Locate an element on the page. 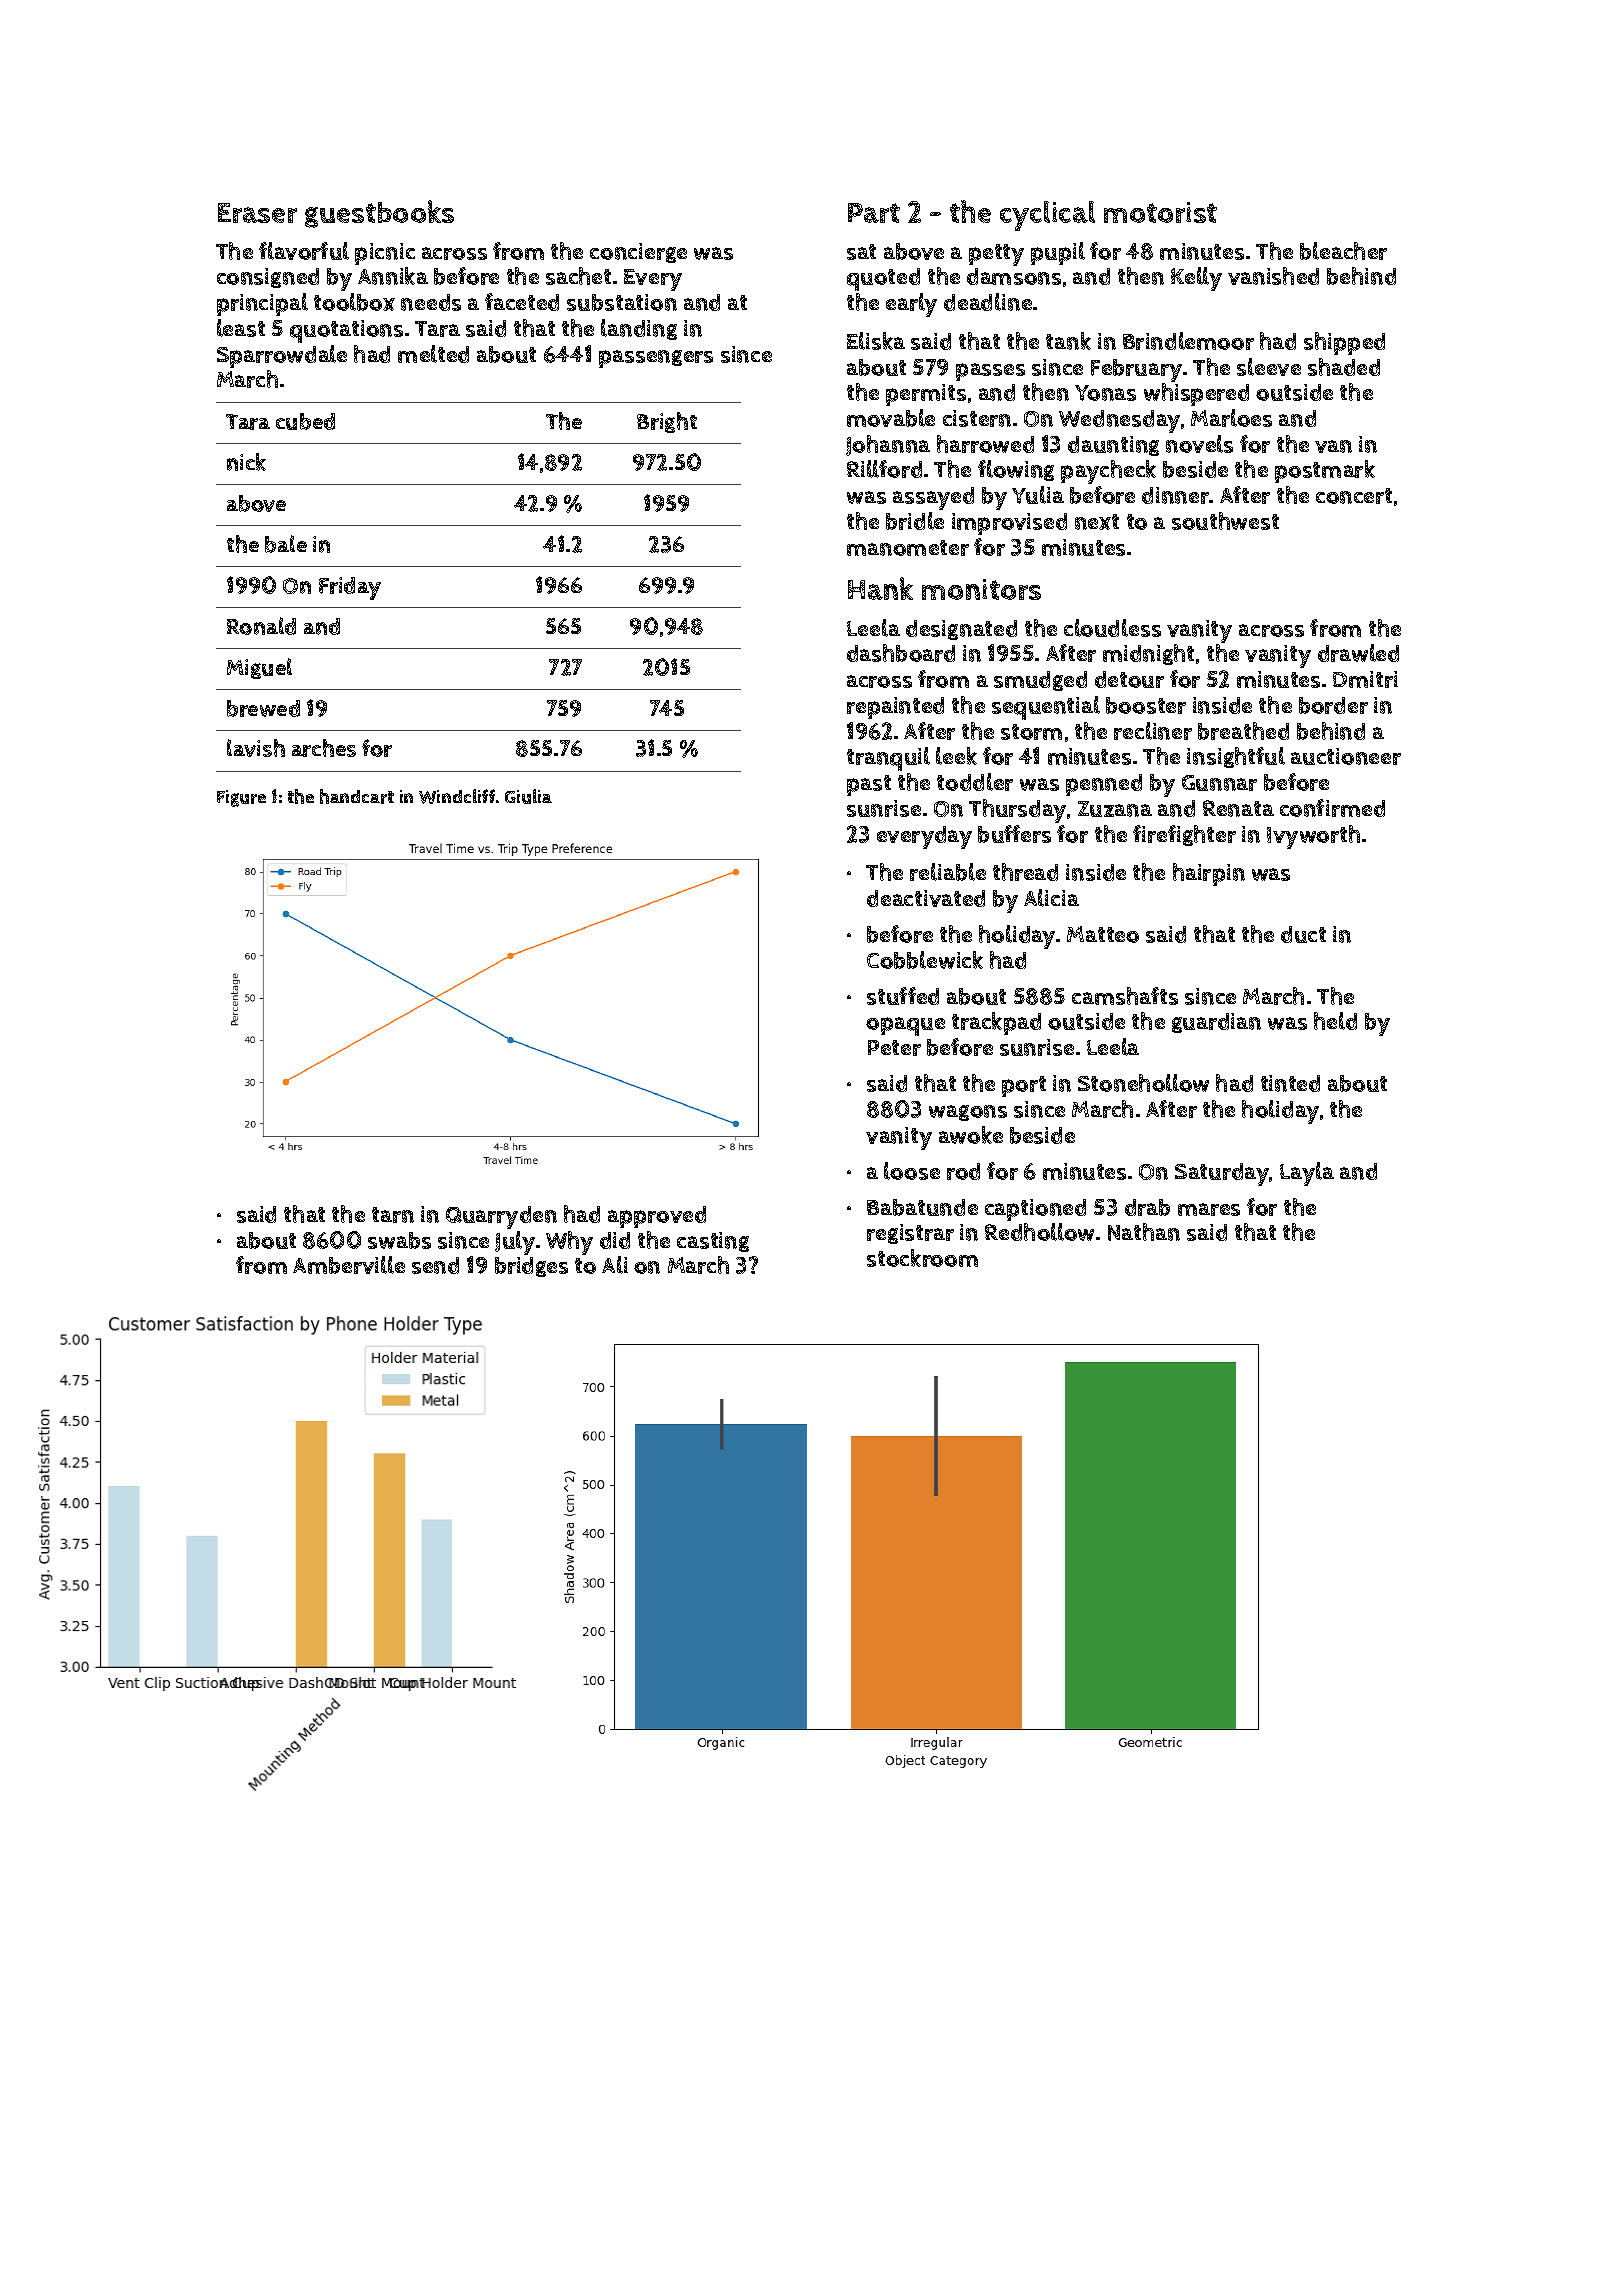 This document has width=1620, height=2292. reliable is located at coordinates (948, 872).
